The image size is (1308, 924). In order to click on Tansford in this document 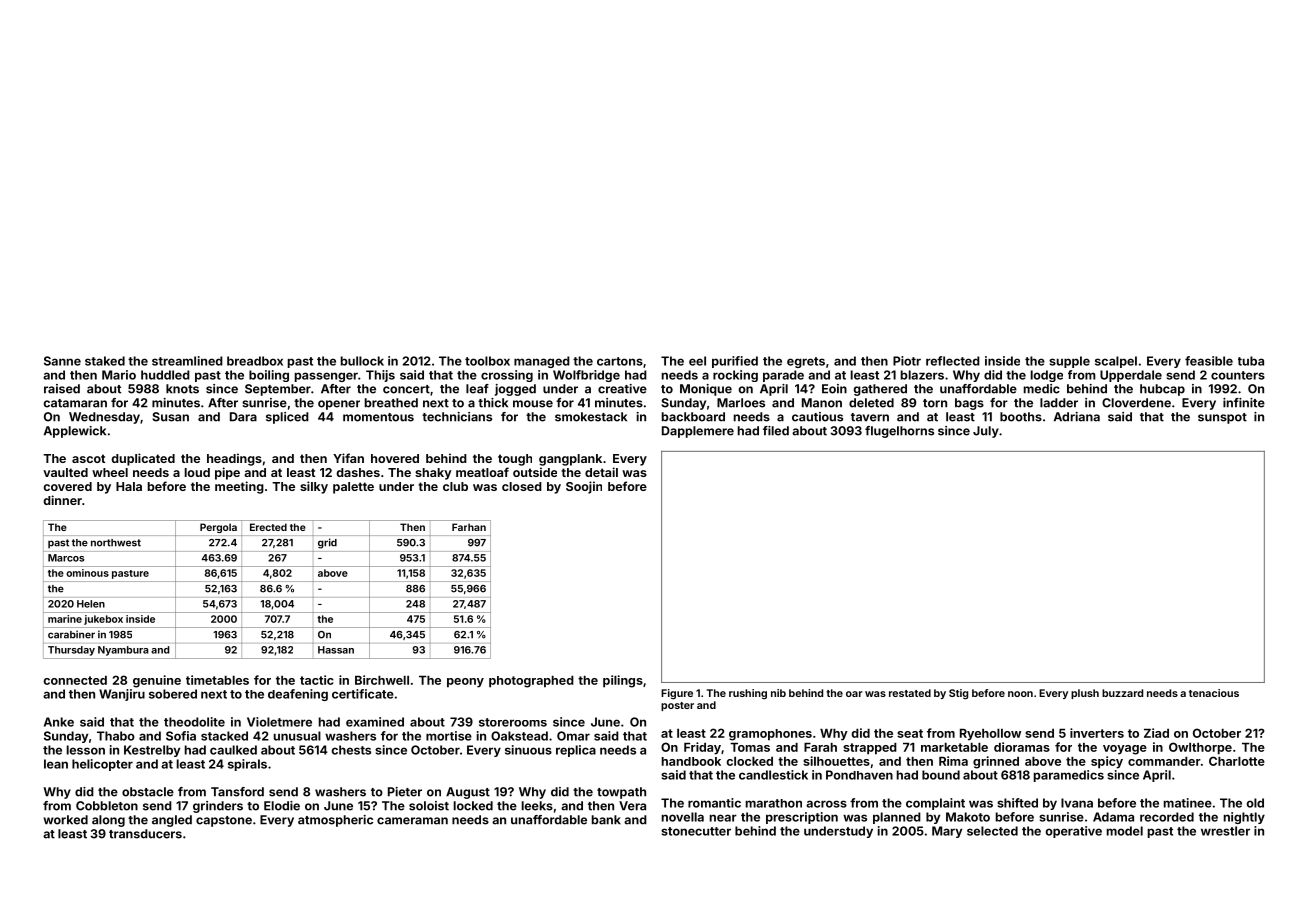, I will do `click(237, 792)`.
